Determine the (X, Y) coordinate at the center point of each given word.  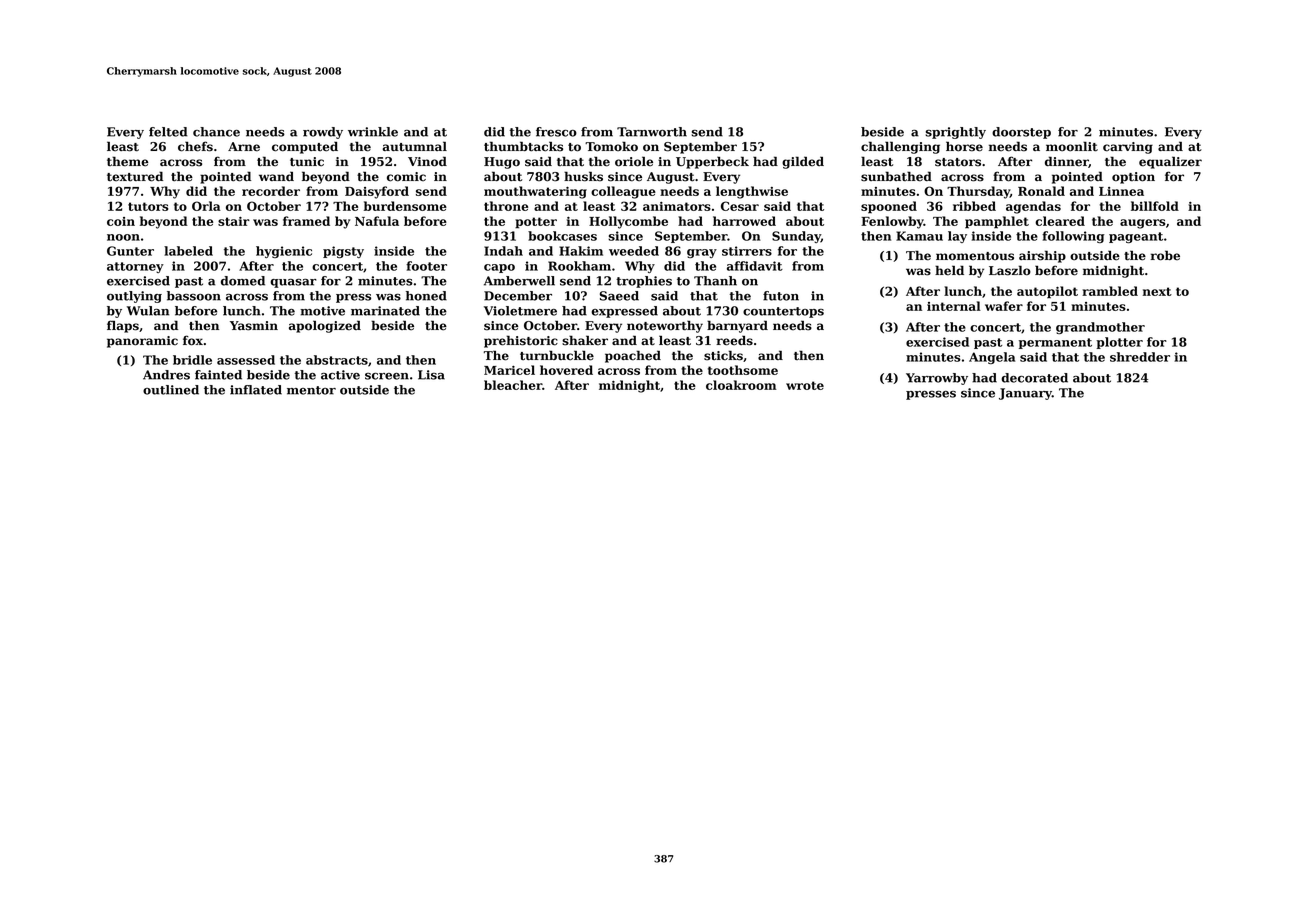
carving (1128, 148)
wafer (1004, 306)
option (1133, 178)
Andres (166, 375)
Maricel (509, 370)
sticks (723, 355)
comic (406, 177)
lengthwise (752, 192)
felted (168, 132)
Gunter (130, 251)
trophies (644, 282)
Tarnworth (652, 132)
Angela (992, 358)
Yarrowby (937, 379)
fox (193, 340)
